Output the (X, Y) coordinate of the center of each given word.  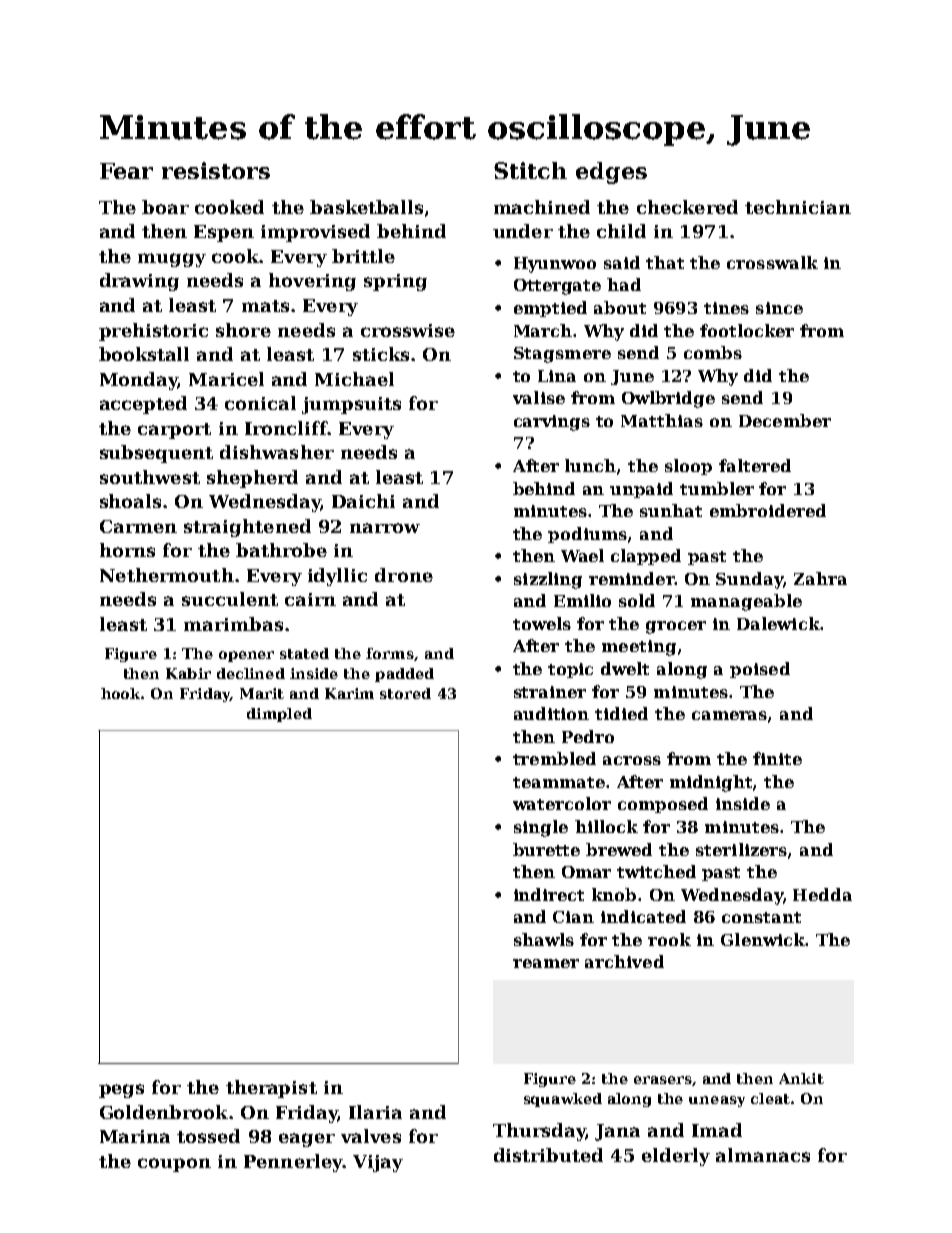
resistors (216, 170)
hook (121, 693)
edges (611, 173)
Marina (135, 1136)
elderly (676, 1157)
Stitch (530, 170)
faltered (755, 465)
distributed (548, 1155)
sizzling (548, 580)
